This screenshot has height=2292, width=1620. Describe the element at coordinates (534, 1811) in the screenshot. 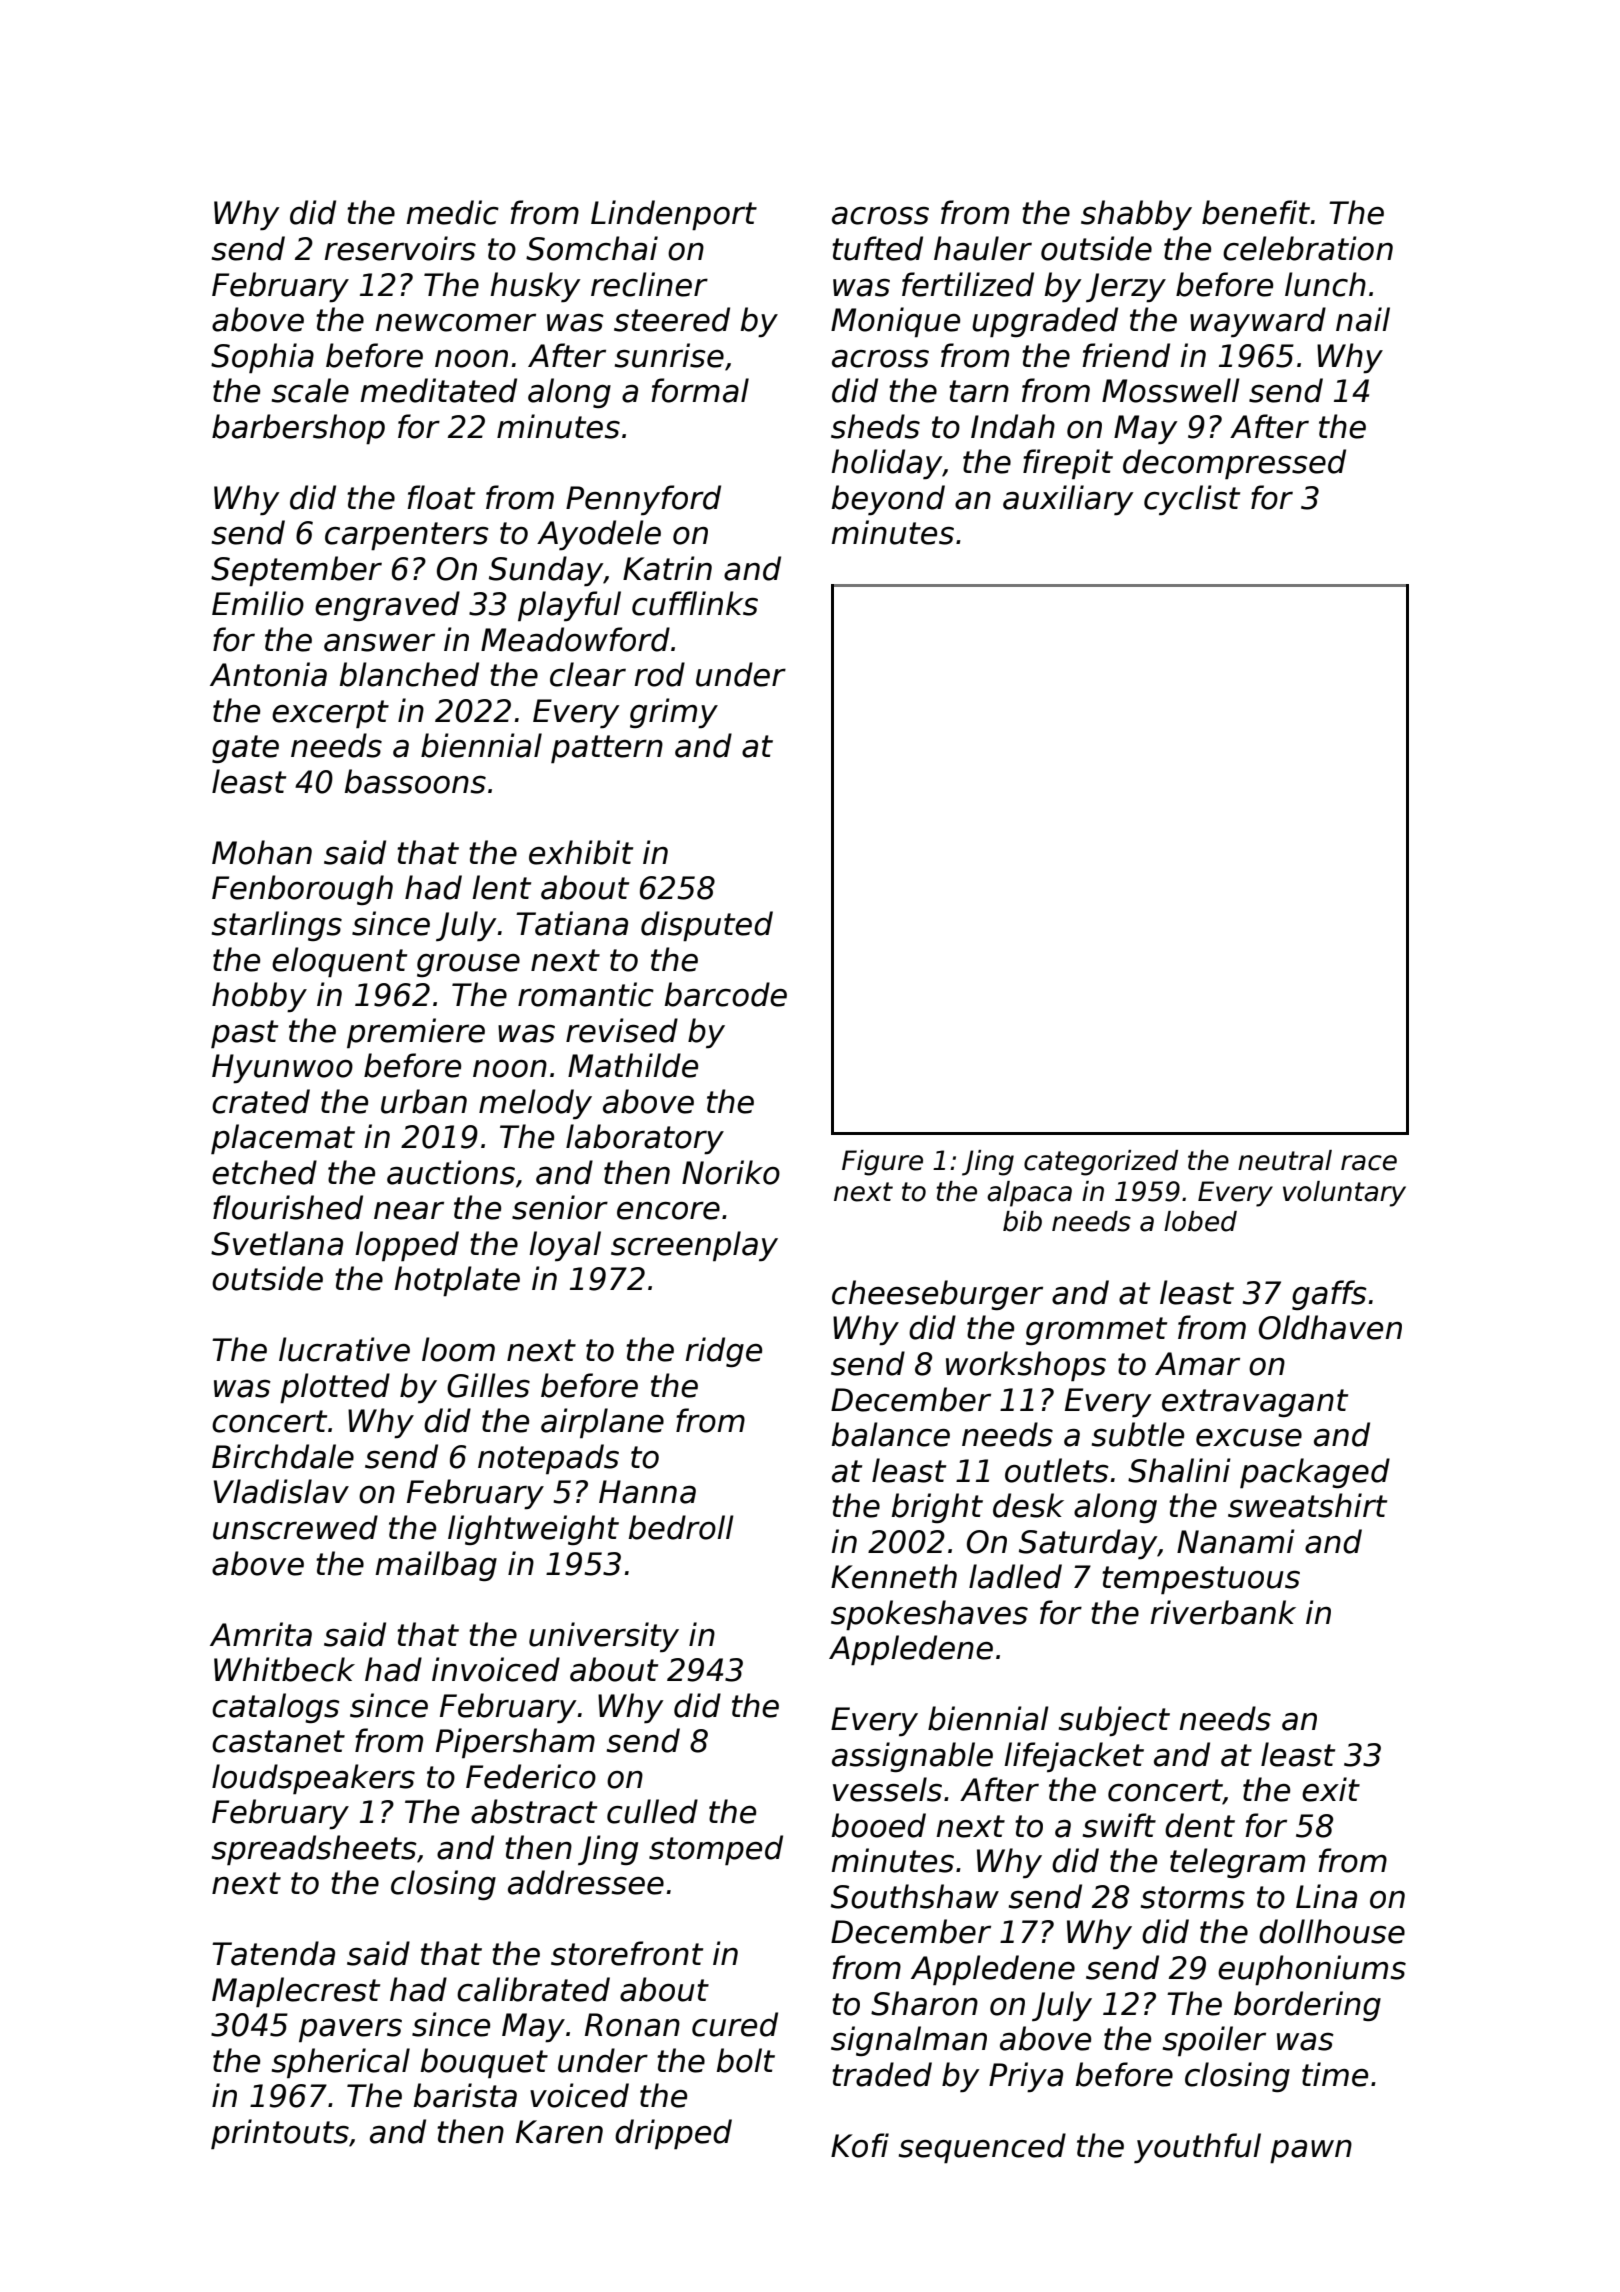

I see `abstract` at that location.
